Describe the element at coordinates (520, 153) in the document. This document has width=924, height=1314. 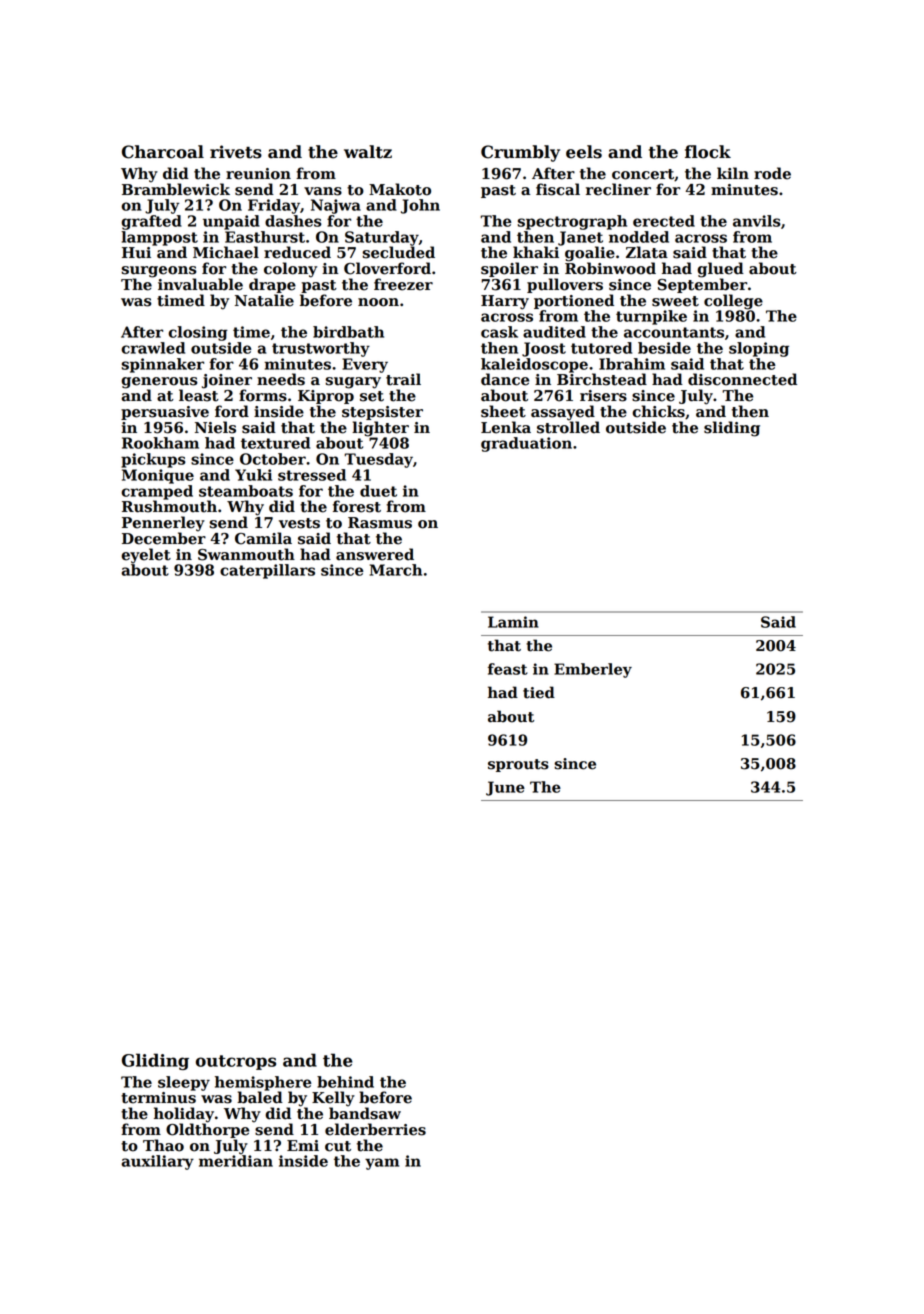
I see `Crumbly` at that location.
